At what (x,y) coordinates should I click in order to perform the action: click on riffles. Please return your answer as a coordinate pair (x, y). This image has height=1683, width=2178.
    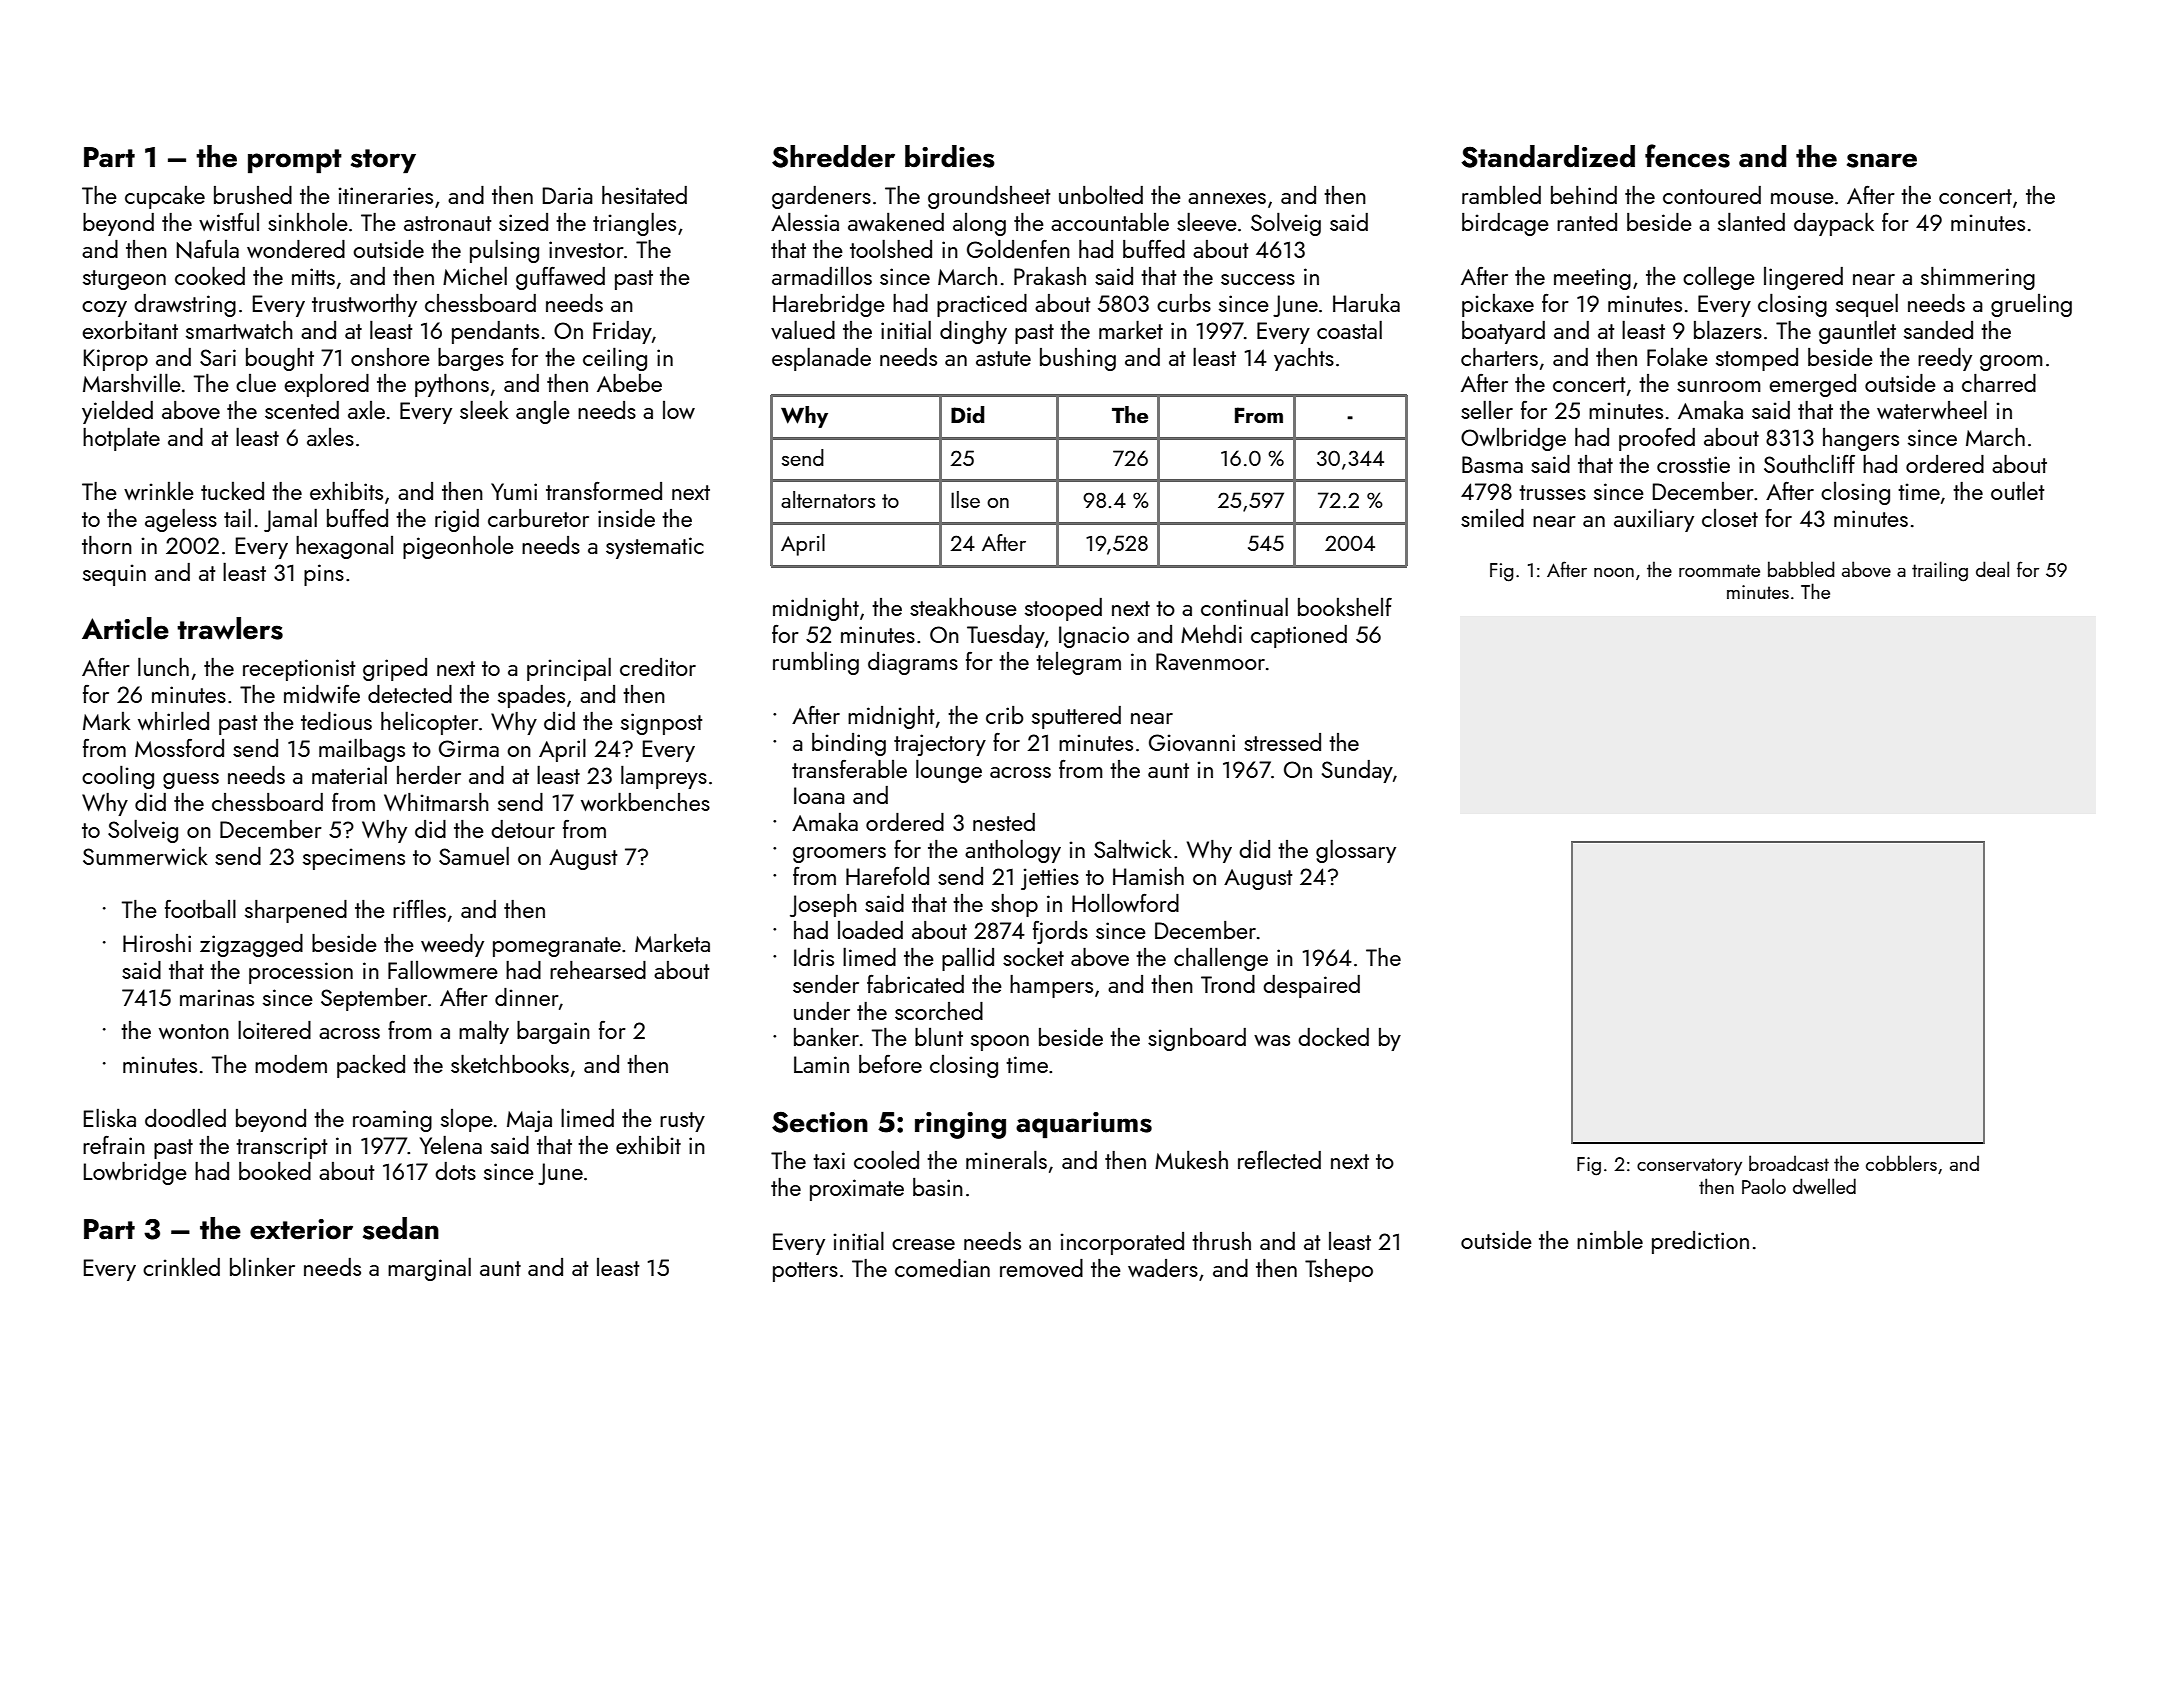
    Looking at the image, I should click on (419, 909).
